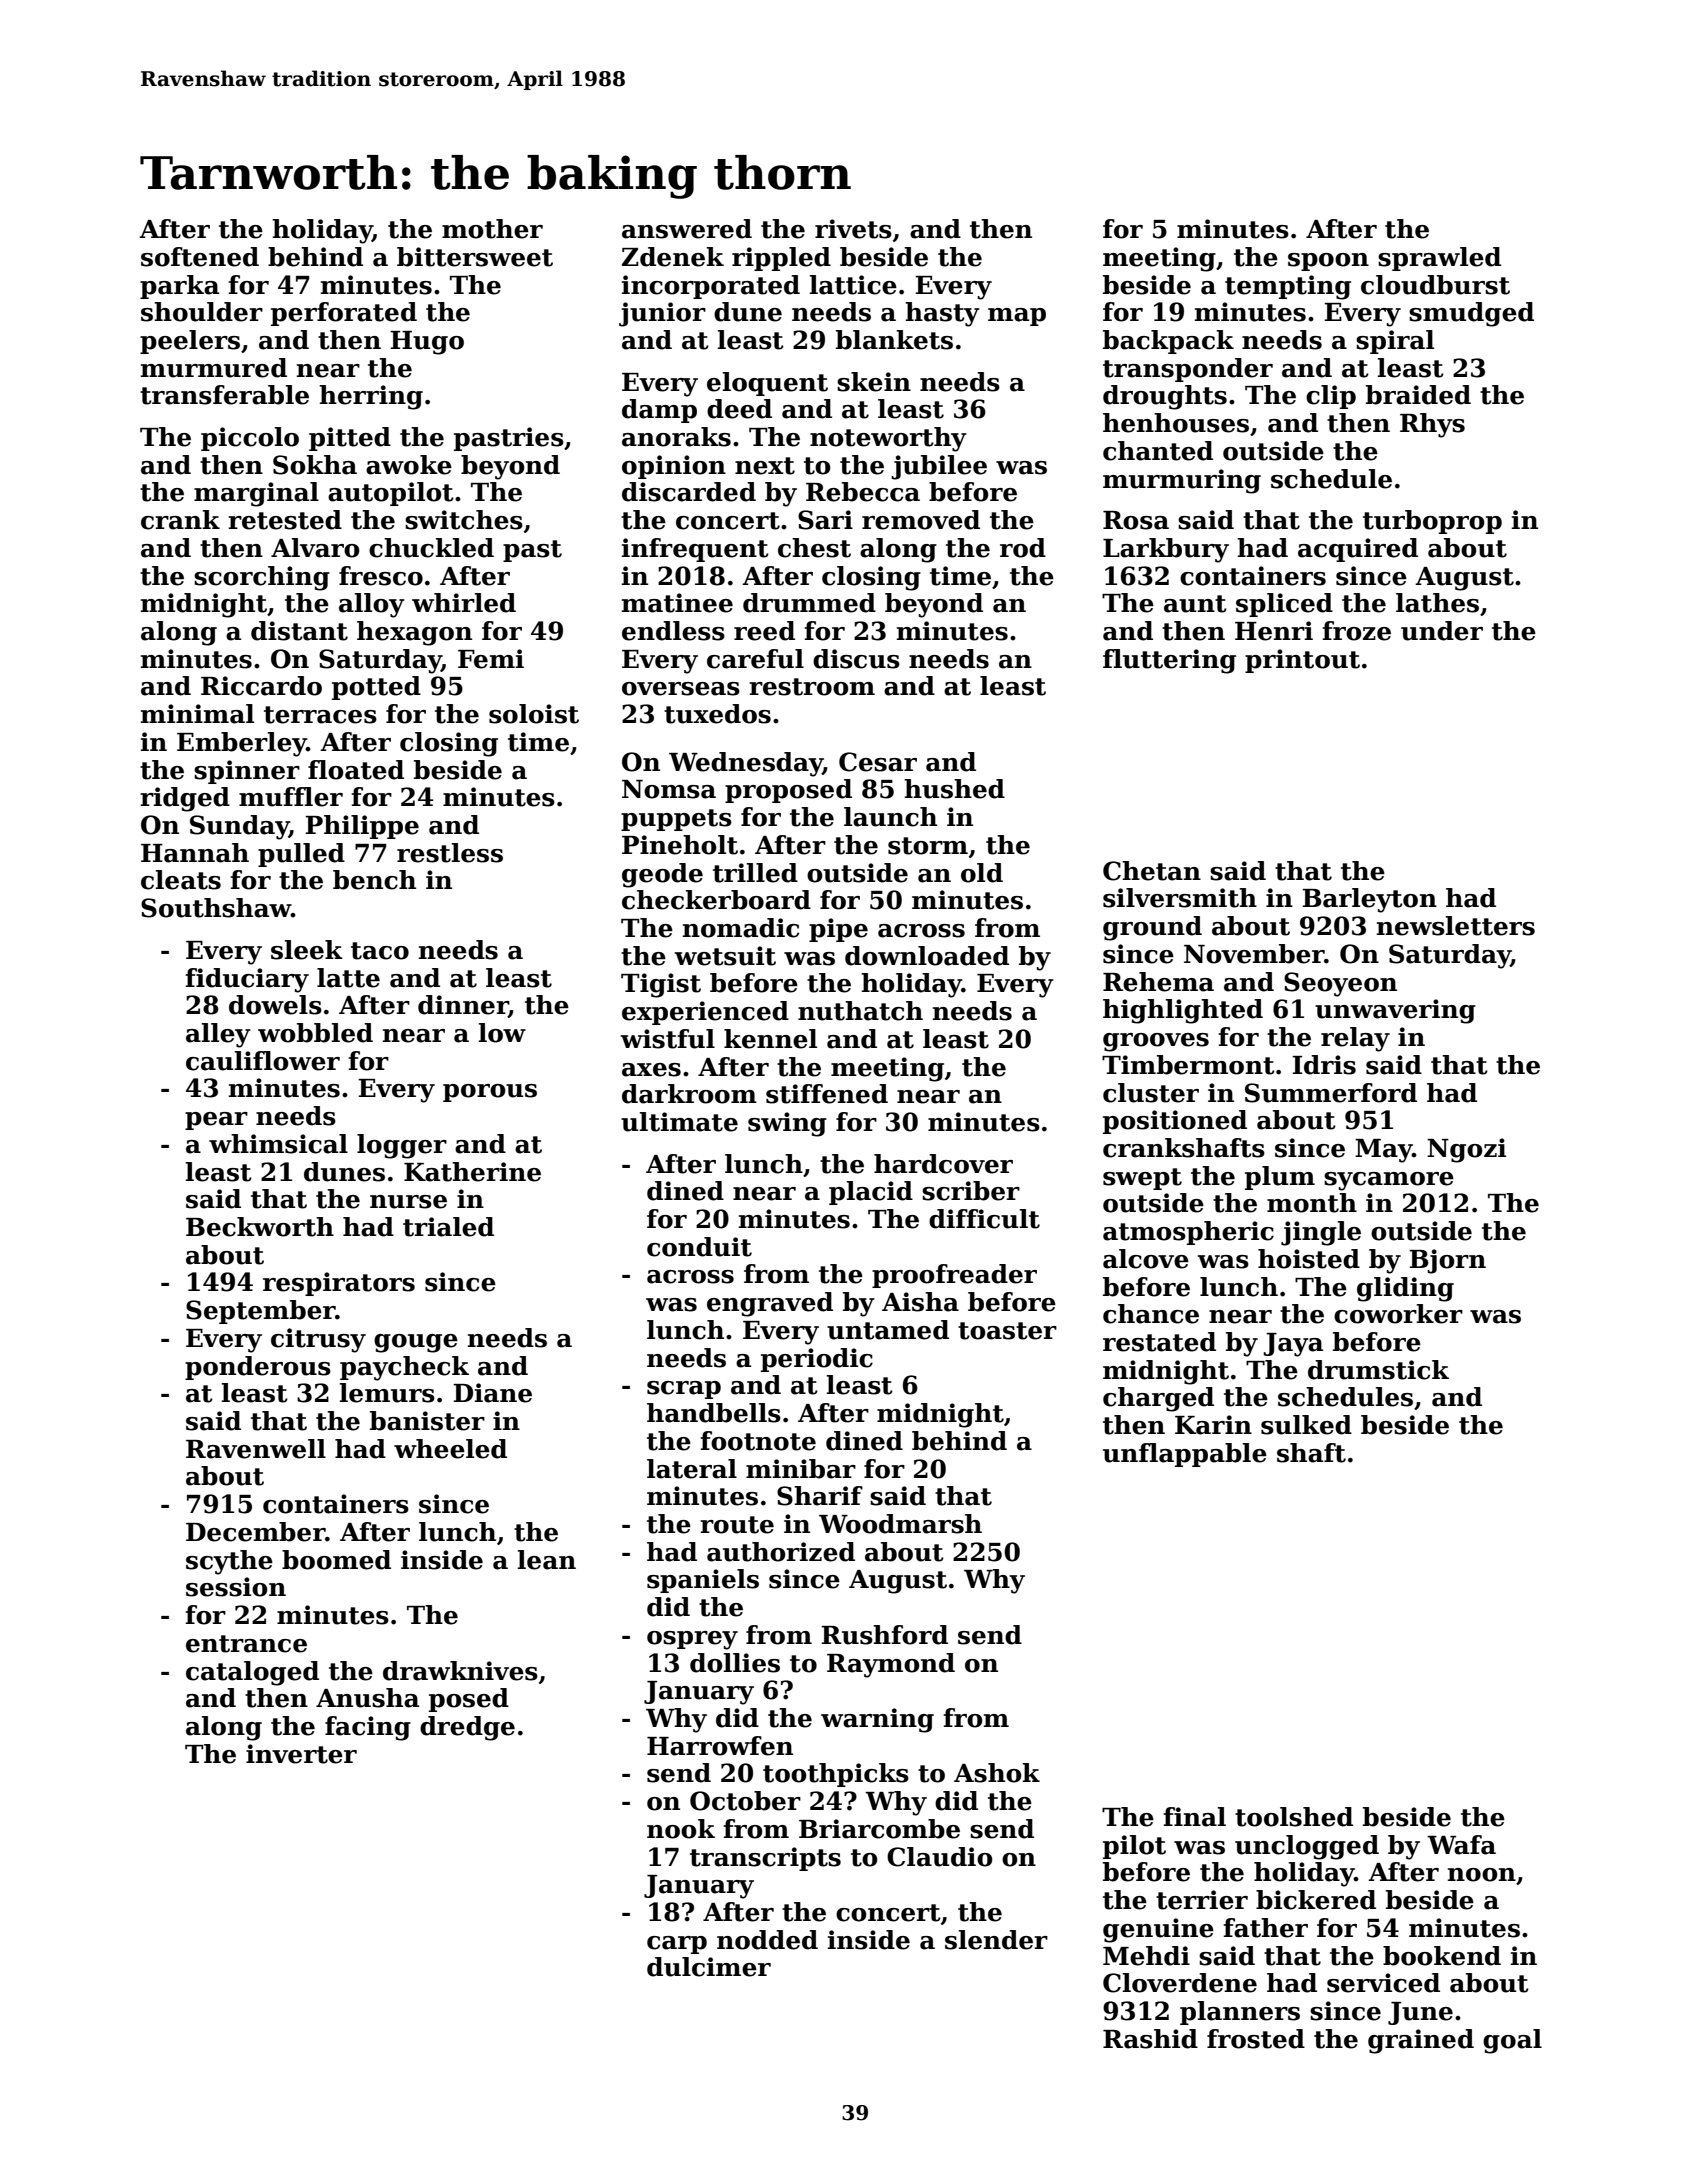 The image size is (1683, 2178). What do you see at coordinates (200, 257) in the screenshot?
I see `softened` at bounding box center [200, 257].
